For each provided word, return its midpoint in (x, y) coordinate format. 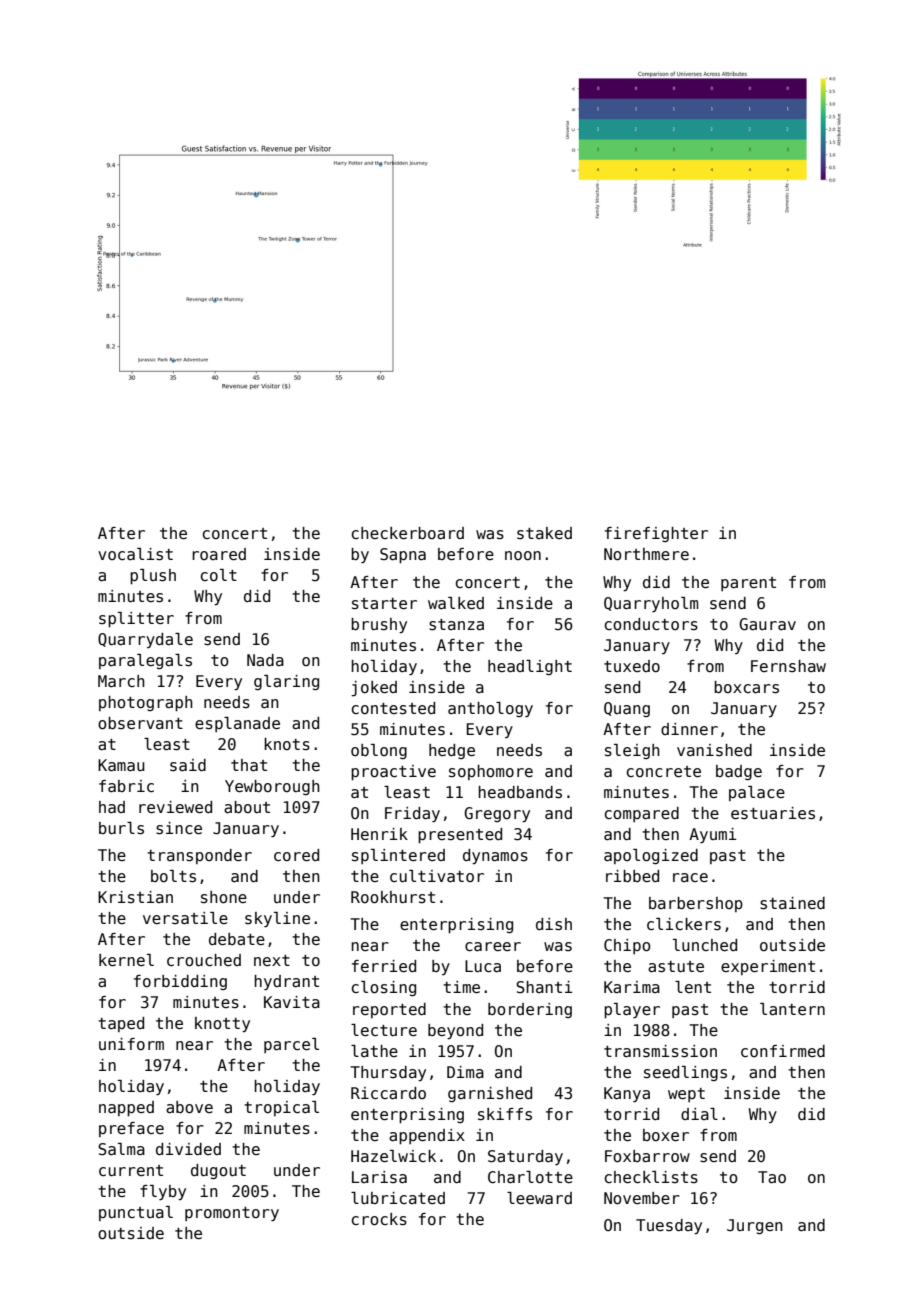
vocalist (135, 554)
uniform (131, 1044)
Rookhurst (393, 897)
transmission (660, 1051)
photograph (146, 703)
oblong (379, 751)
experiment (768, 967)
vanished (714, 750)
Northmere (646, 554)
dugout (218, 1171)
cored (296, 855)
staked (544, 533)
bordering (530, 1010)
